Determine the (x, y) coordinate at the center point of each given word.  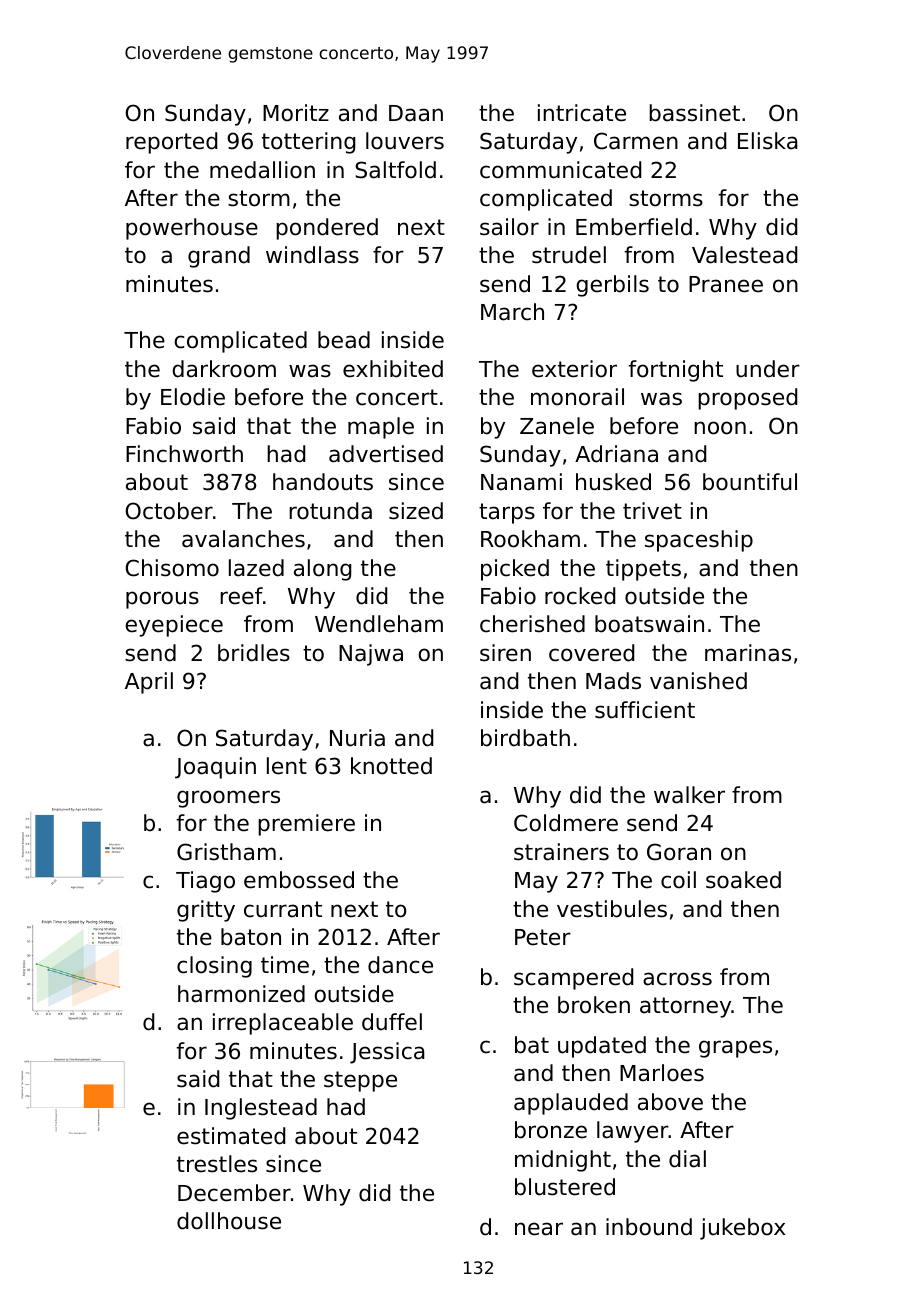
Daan (416, 113)
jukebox (742, 1229)
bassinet (694, 113)
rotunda (330, 511)
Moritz (296, 113)
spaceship (699, 541)
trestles (217, 1164)
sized (416, 511)
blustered (565, 1187)
